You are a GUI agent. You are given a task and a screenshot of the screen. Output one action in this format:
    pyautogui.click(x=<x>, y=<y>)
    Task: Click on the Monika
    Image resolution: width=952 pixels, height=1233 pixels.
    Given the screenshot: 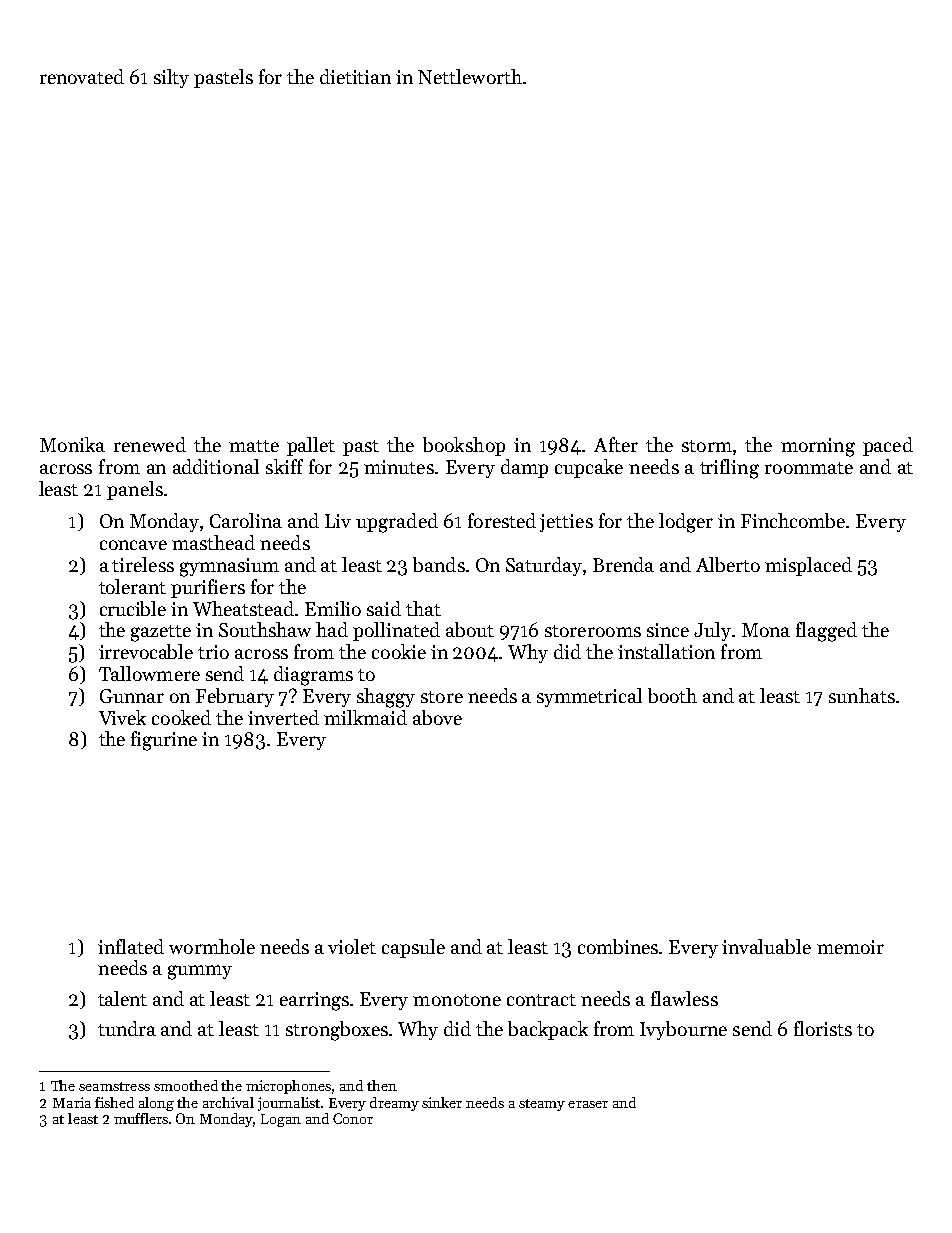 What is the action you would take?
    pyautogui.click(x=72, y=444)
